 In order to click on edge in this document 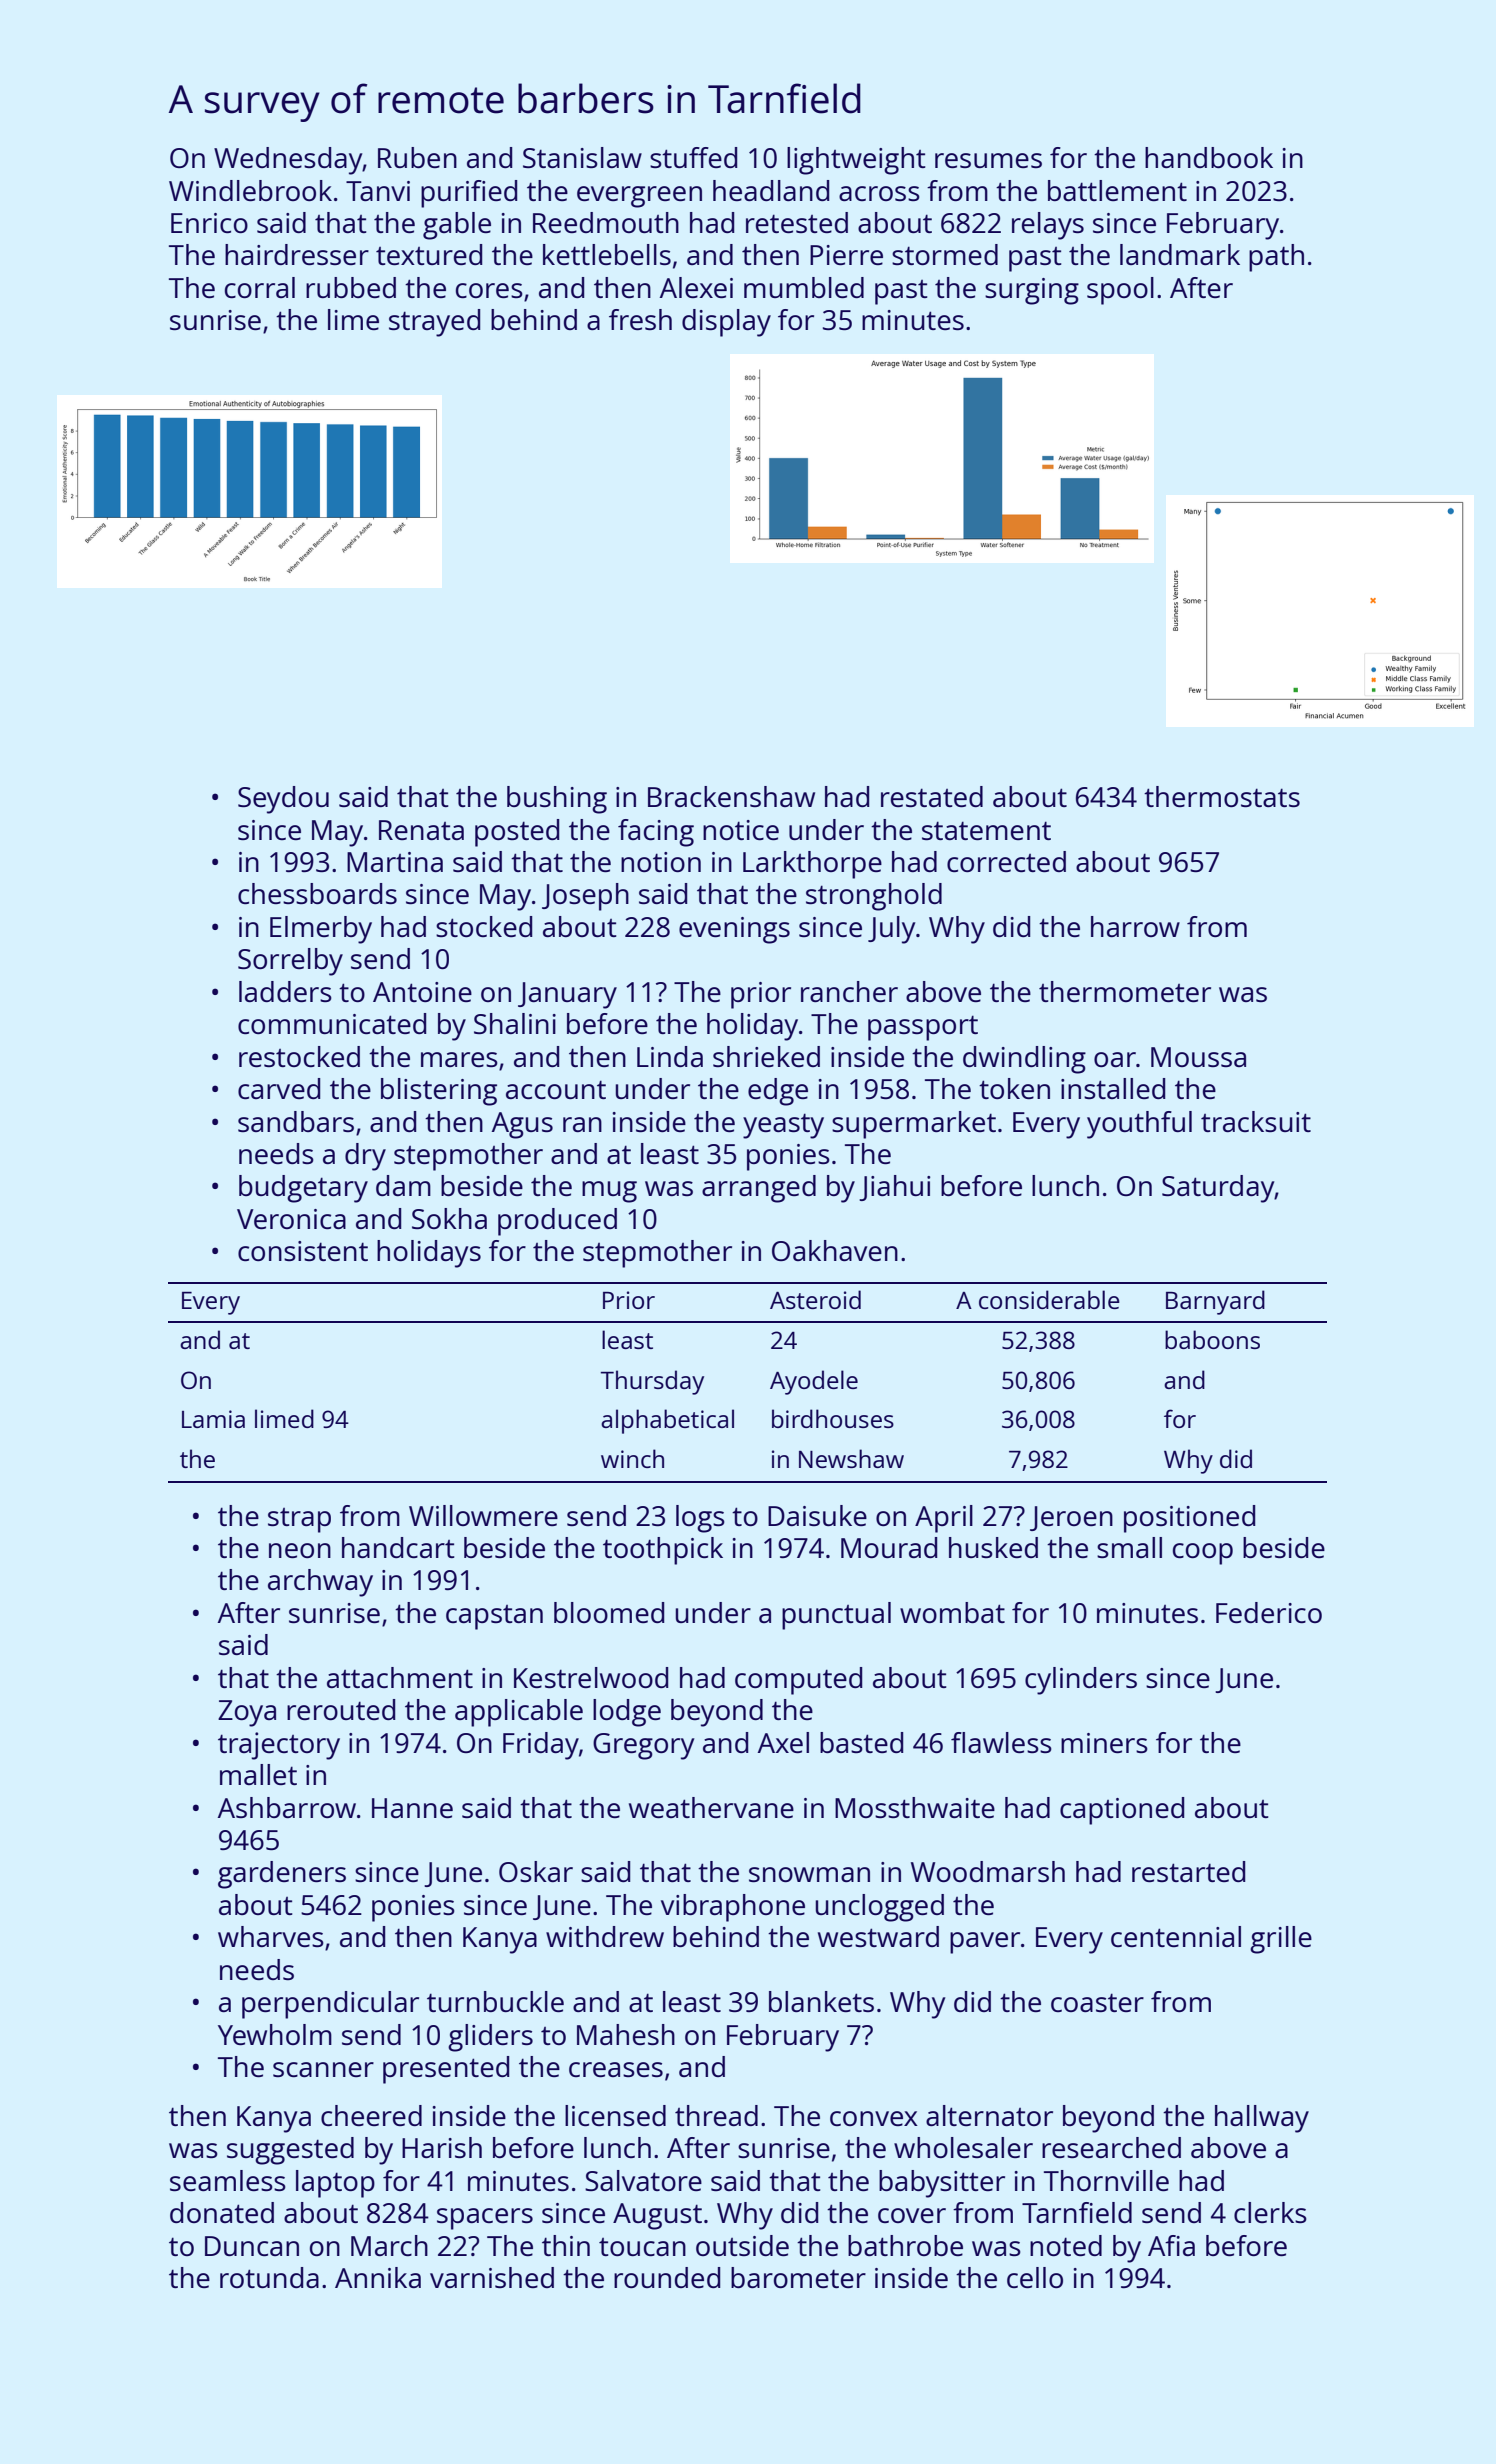, I will do `click(778, 1092)`.
